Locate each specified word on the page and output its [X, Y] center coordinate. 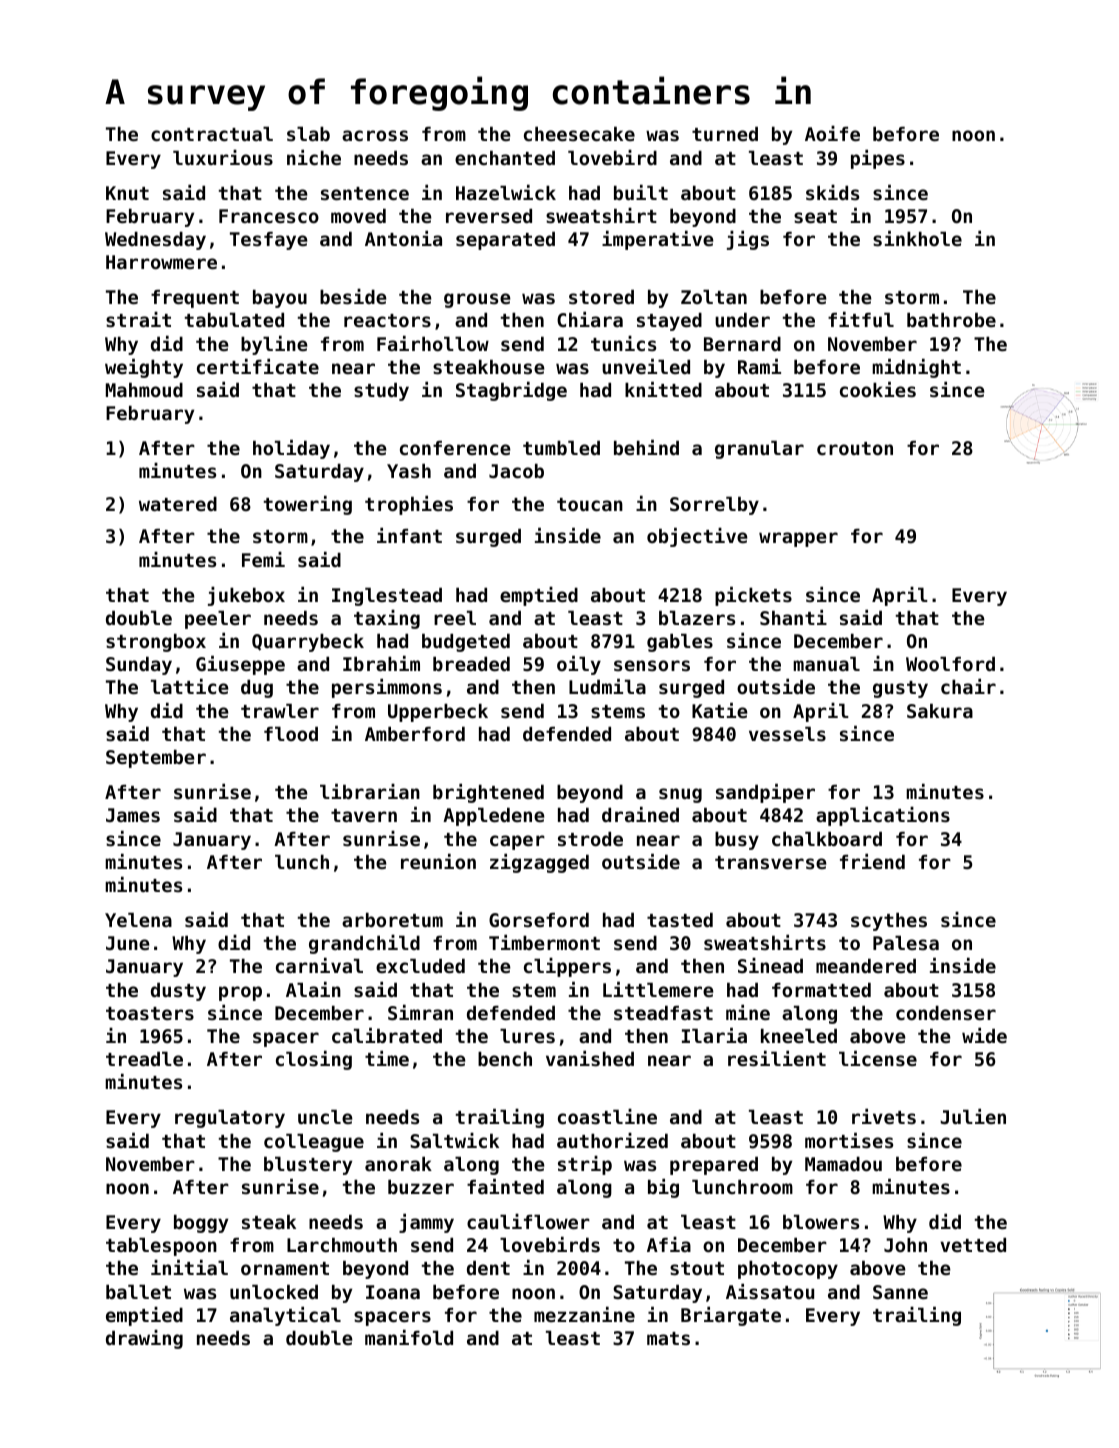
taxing [387, 619]
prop [240, 993]
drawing [144, 1339]
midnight [916, 368]
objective [697, 537]
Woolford [950, 664]
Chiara [590, 319]
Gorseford [539, 920]
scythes [889, 922]
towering [308, 505]
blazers [697, 618]
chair [968, 686]
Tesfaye [269, 241]
